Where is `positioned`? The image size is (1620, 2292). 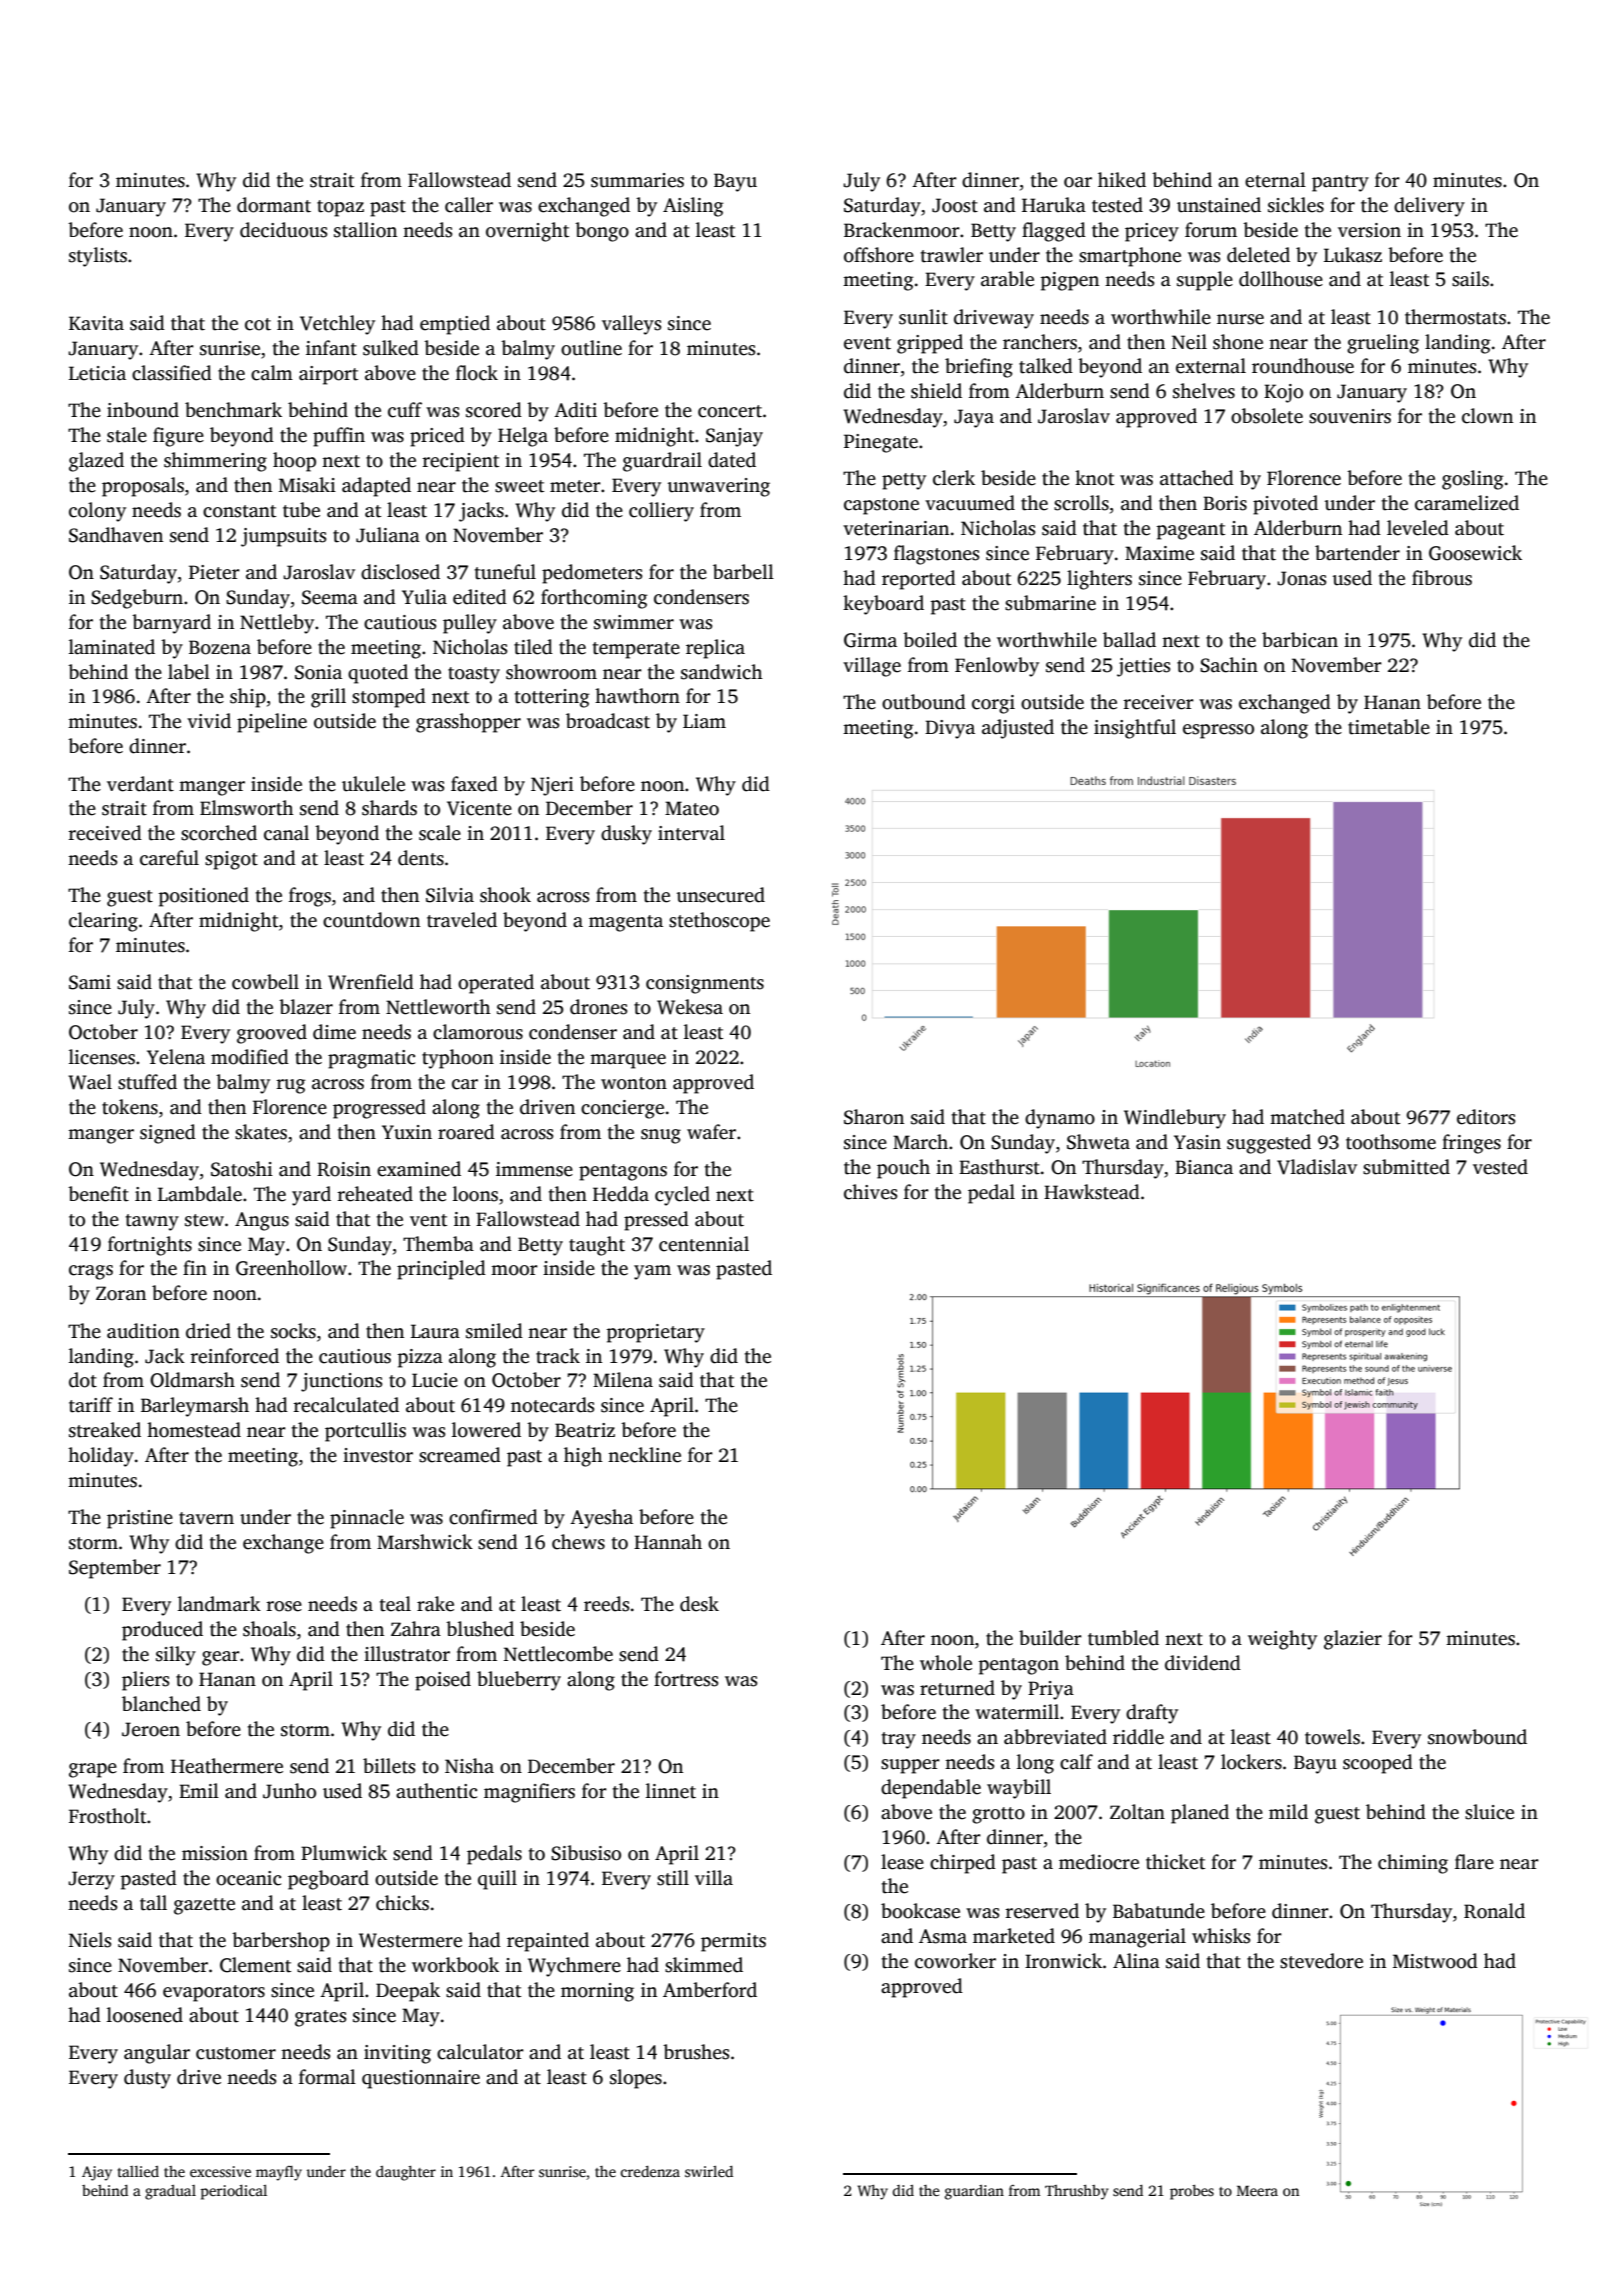 positioned is located at coordinates (204, 897).
